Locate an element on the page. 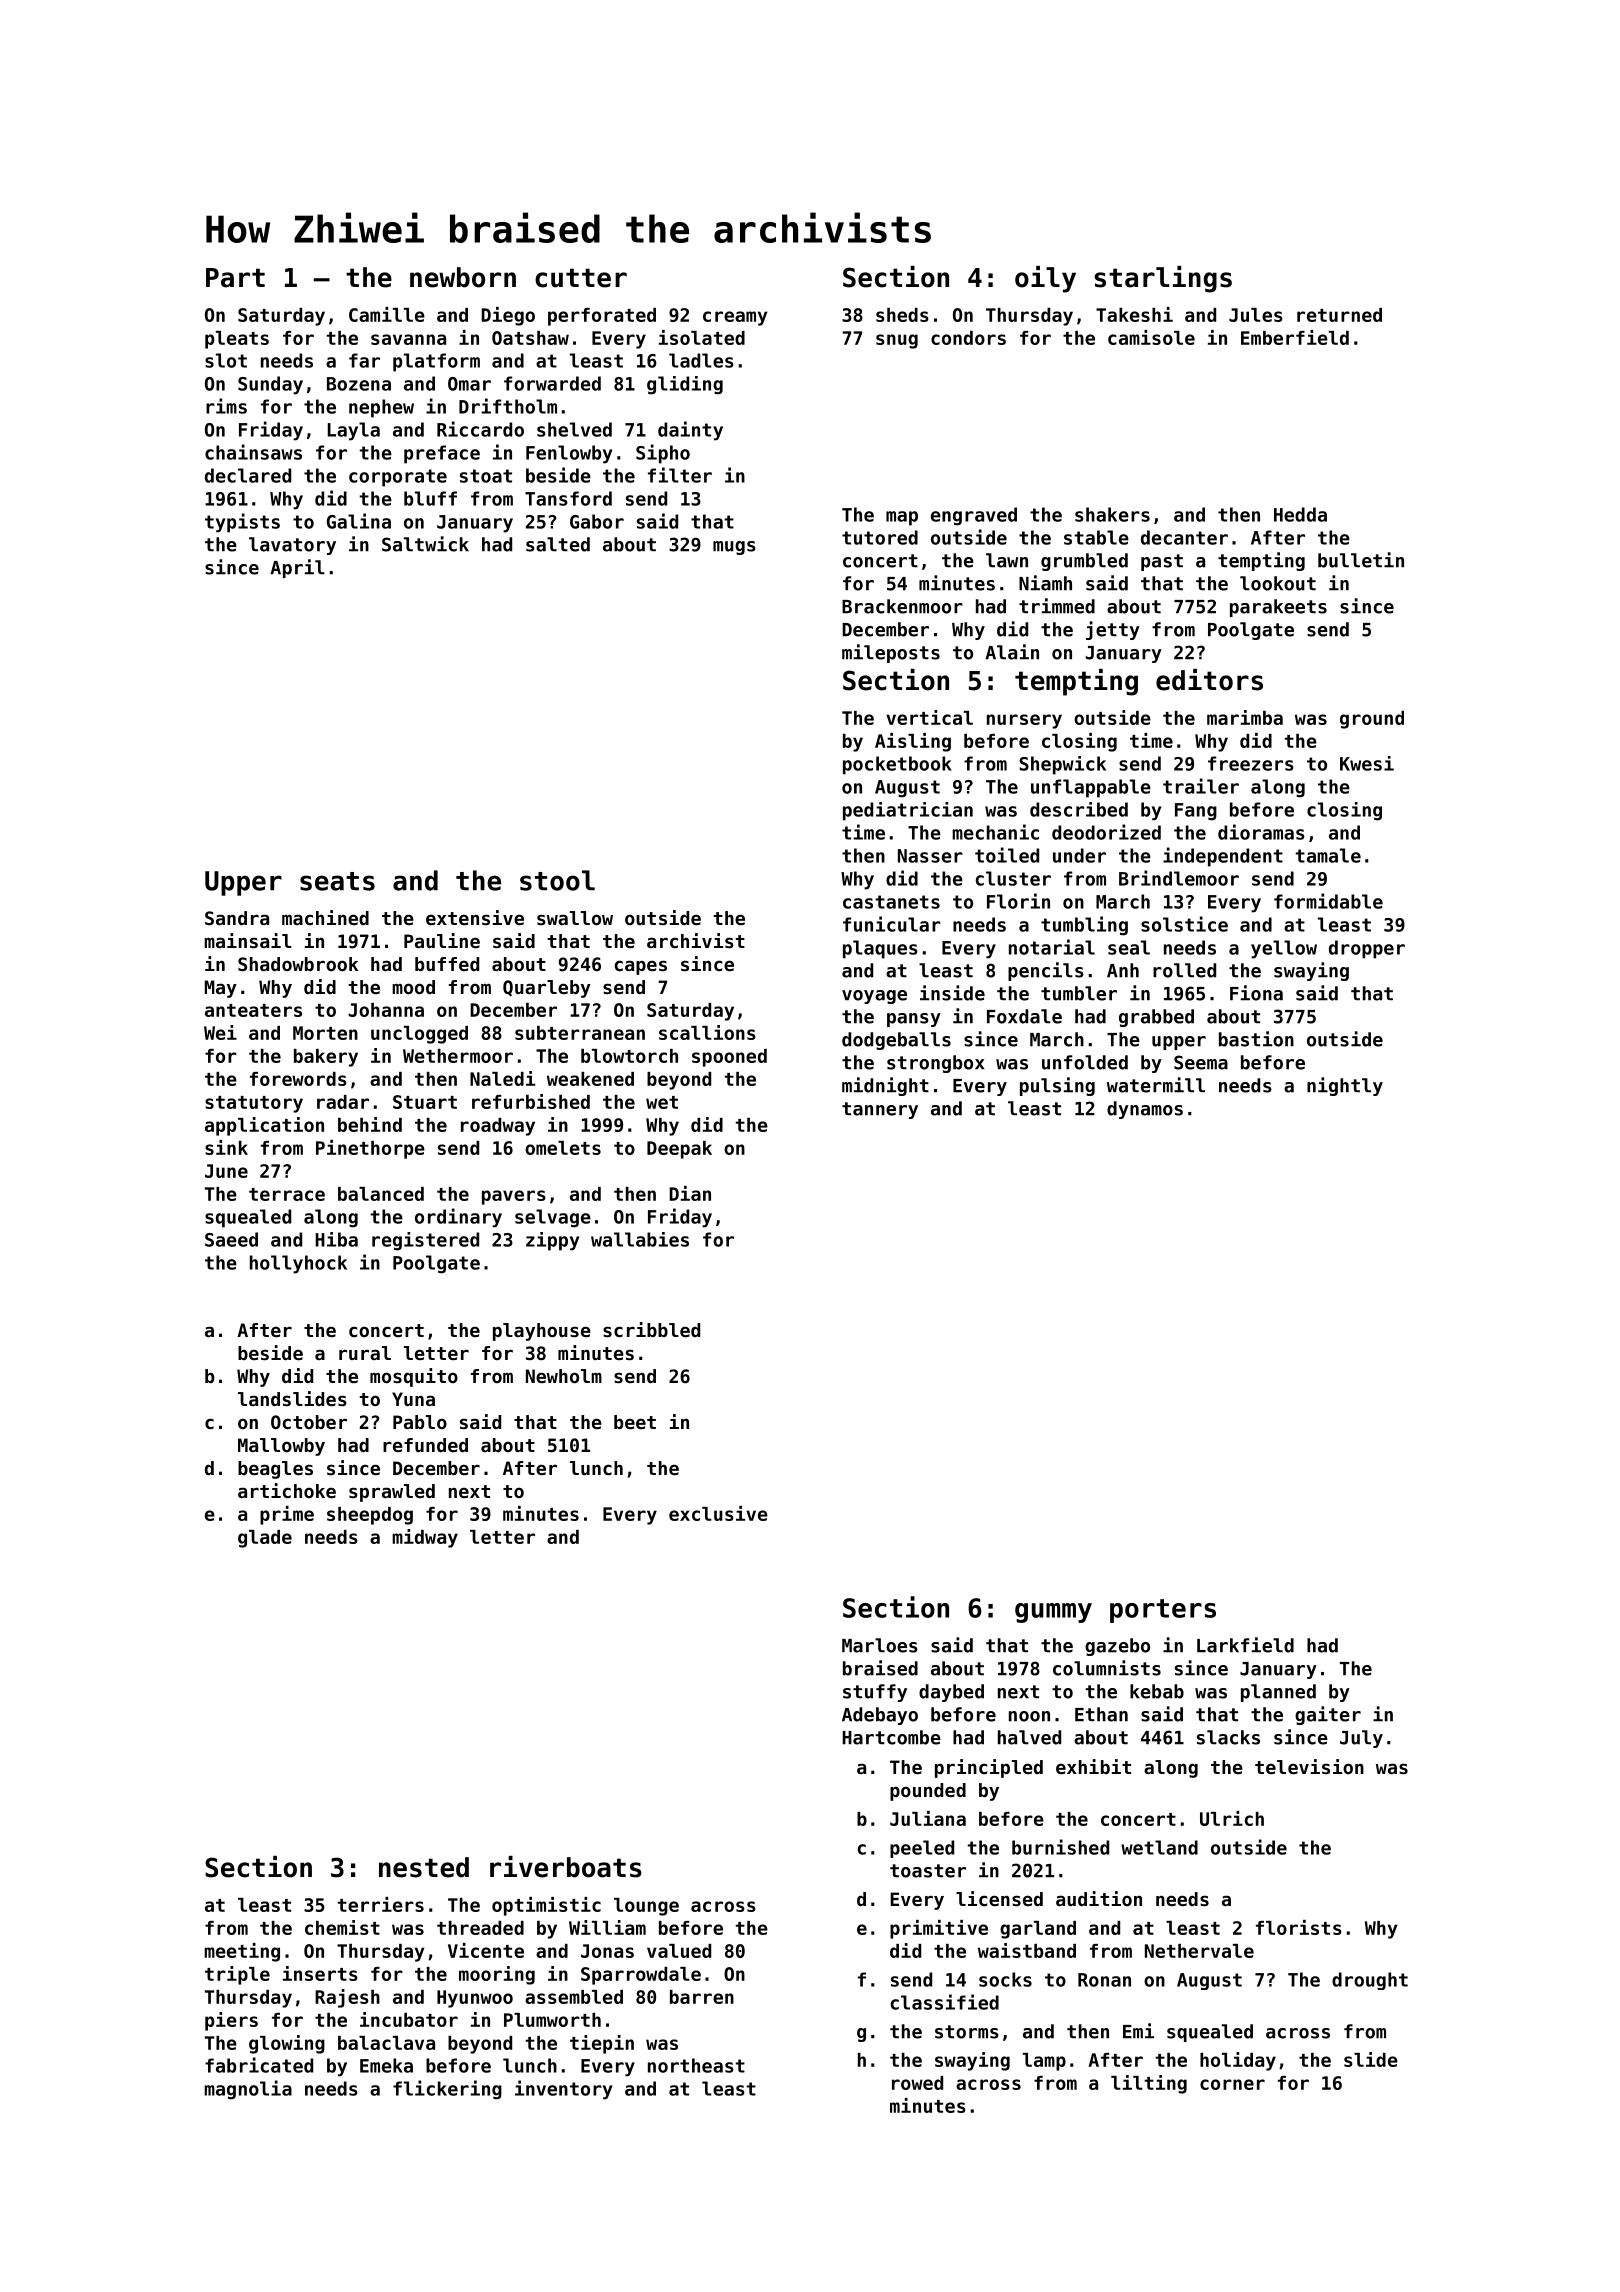 The image size is (1620, 2292). freezers is located at coordinates (1251, 763).
